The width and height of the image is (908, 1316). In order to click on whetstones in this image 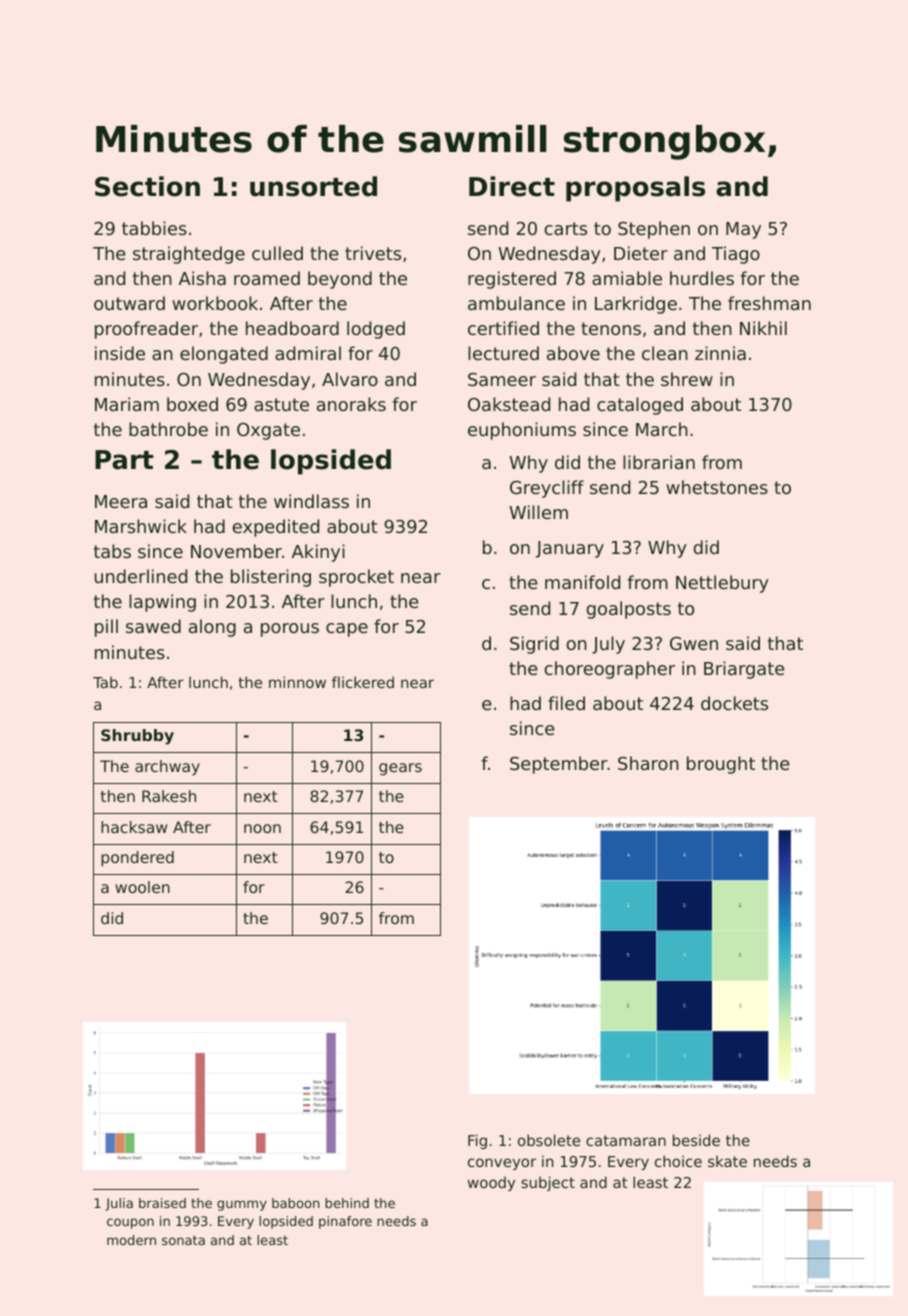, I will do `click(717, 487)`.
